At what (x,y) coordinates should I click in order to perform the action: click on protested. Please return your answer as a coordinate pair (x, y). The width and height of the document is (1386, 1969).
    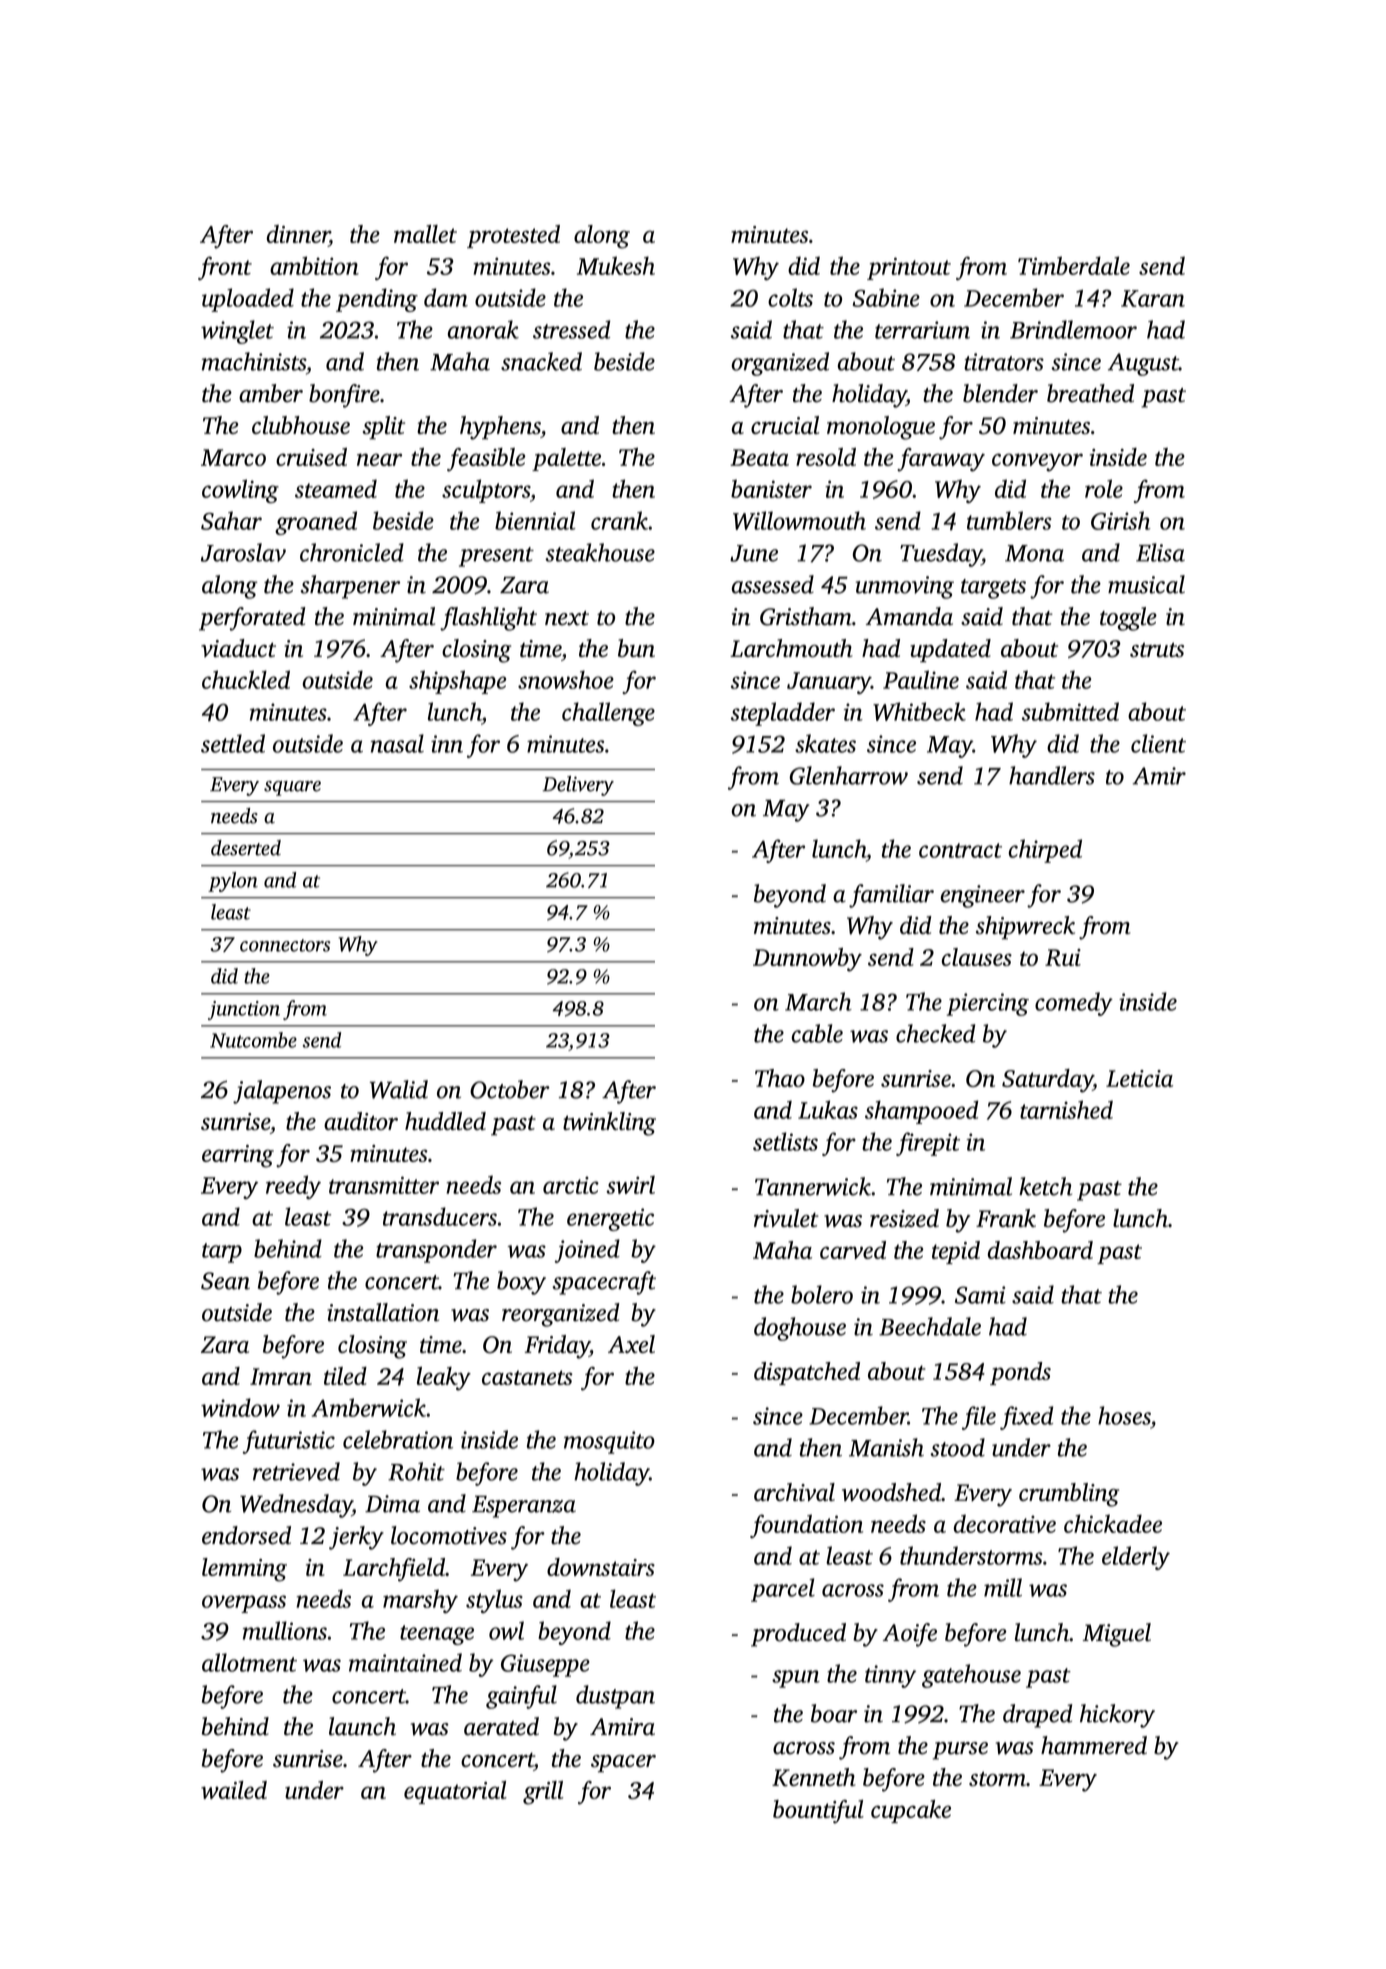
    Looking at the image, I should click on (513, 236).
